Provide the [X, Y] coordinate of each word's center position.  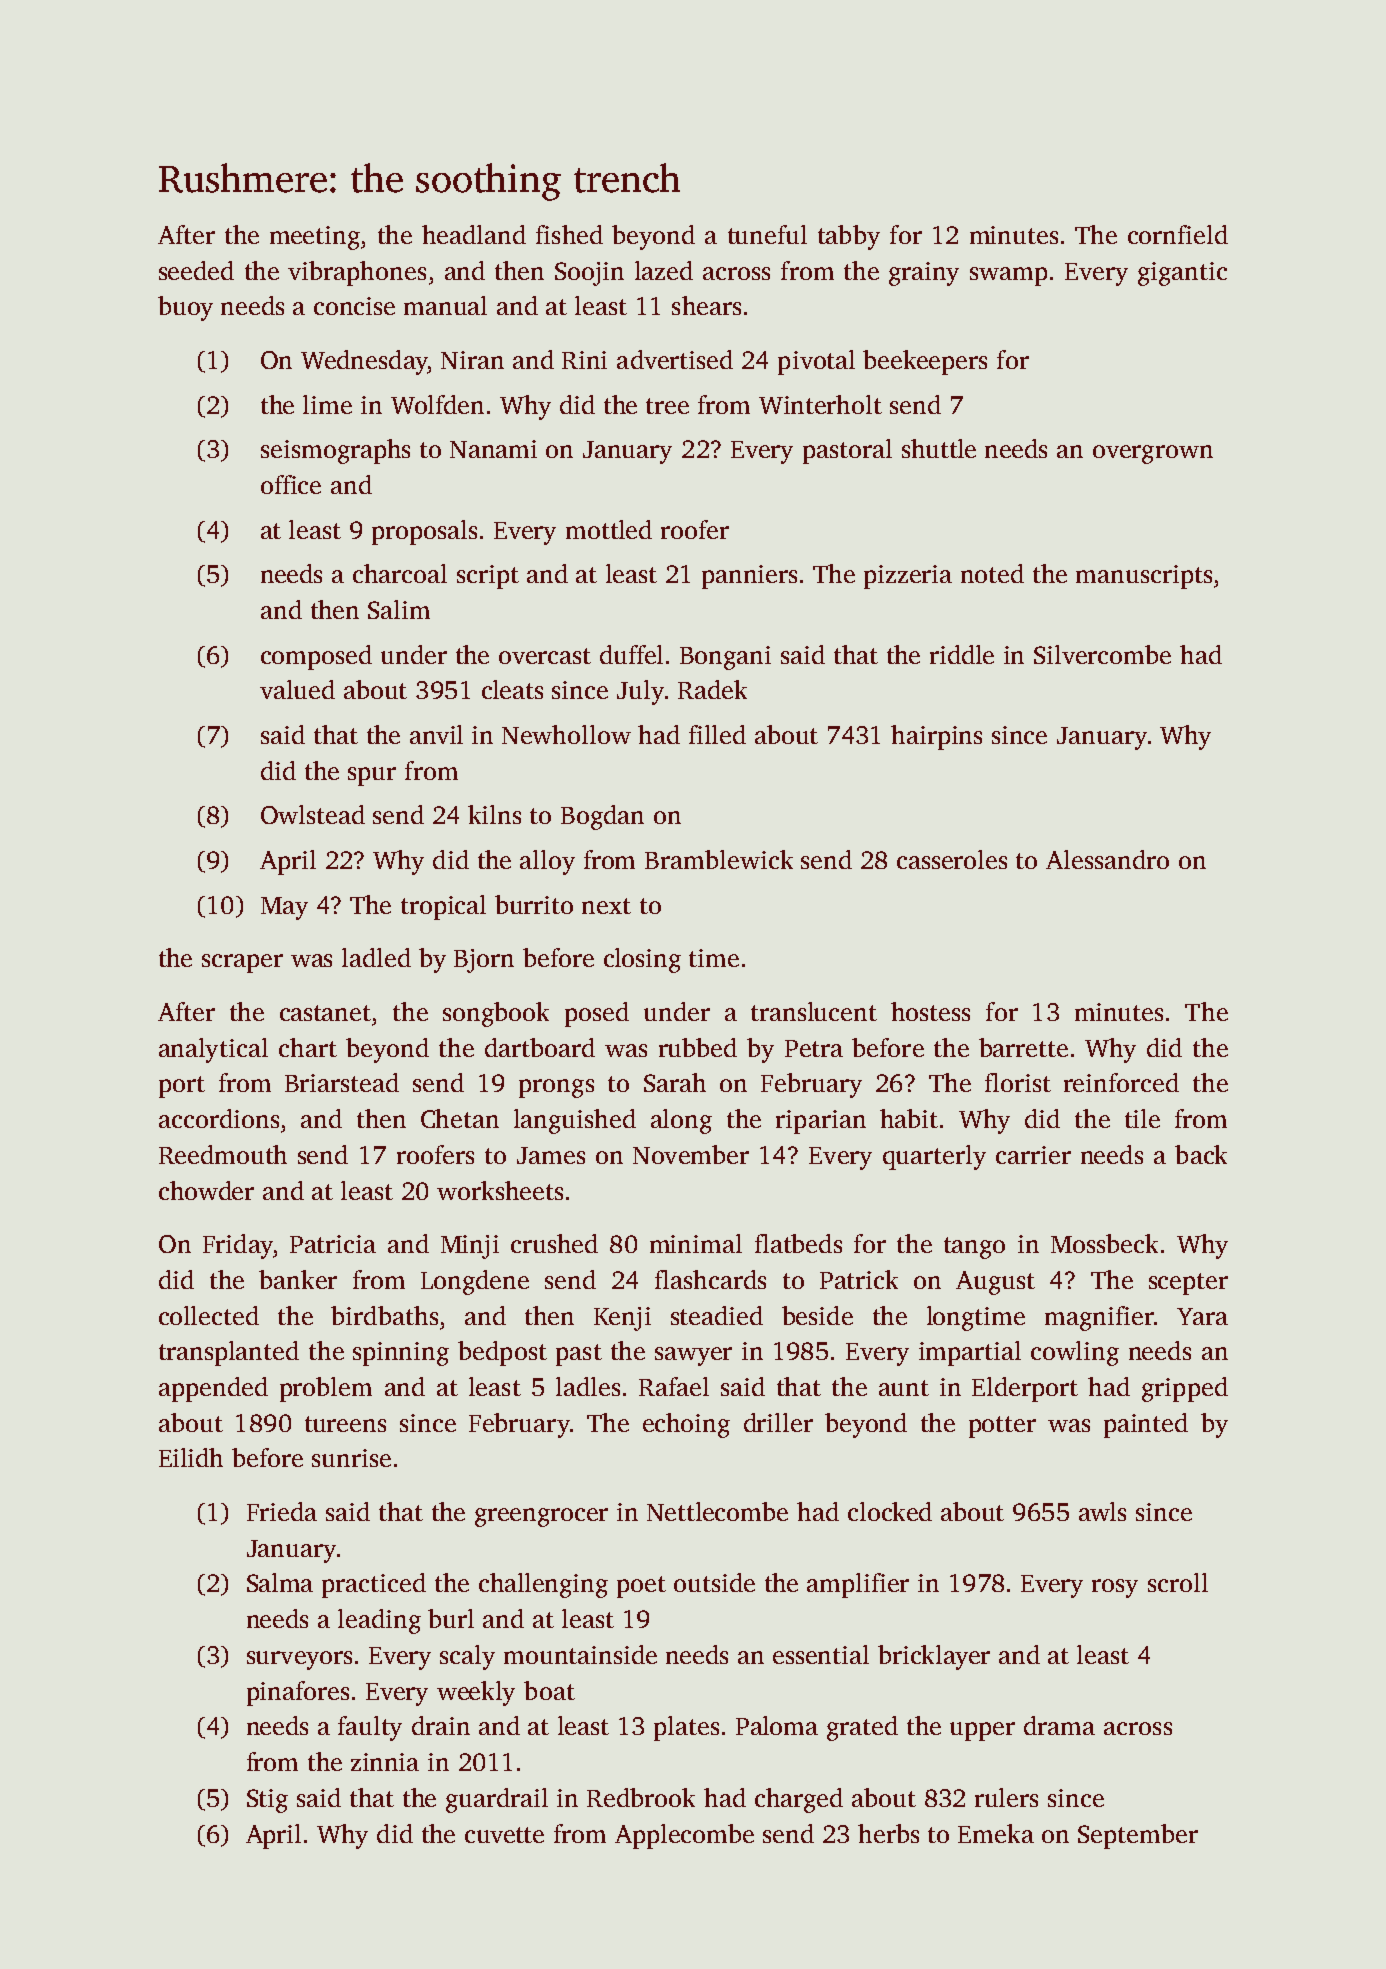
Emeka [996, 1833]
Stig [267, 1801]
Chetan [460, 1118]
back [1201, 1154]
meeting [315, 238]
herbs [888, 1833]
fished [569, 234]
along [681, 1121]
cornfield [1178, 234]
